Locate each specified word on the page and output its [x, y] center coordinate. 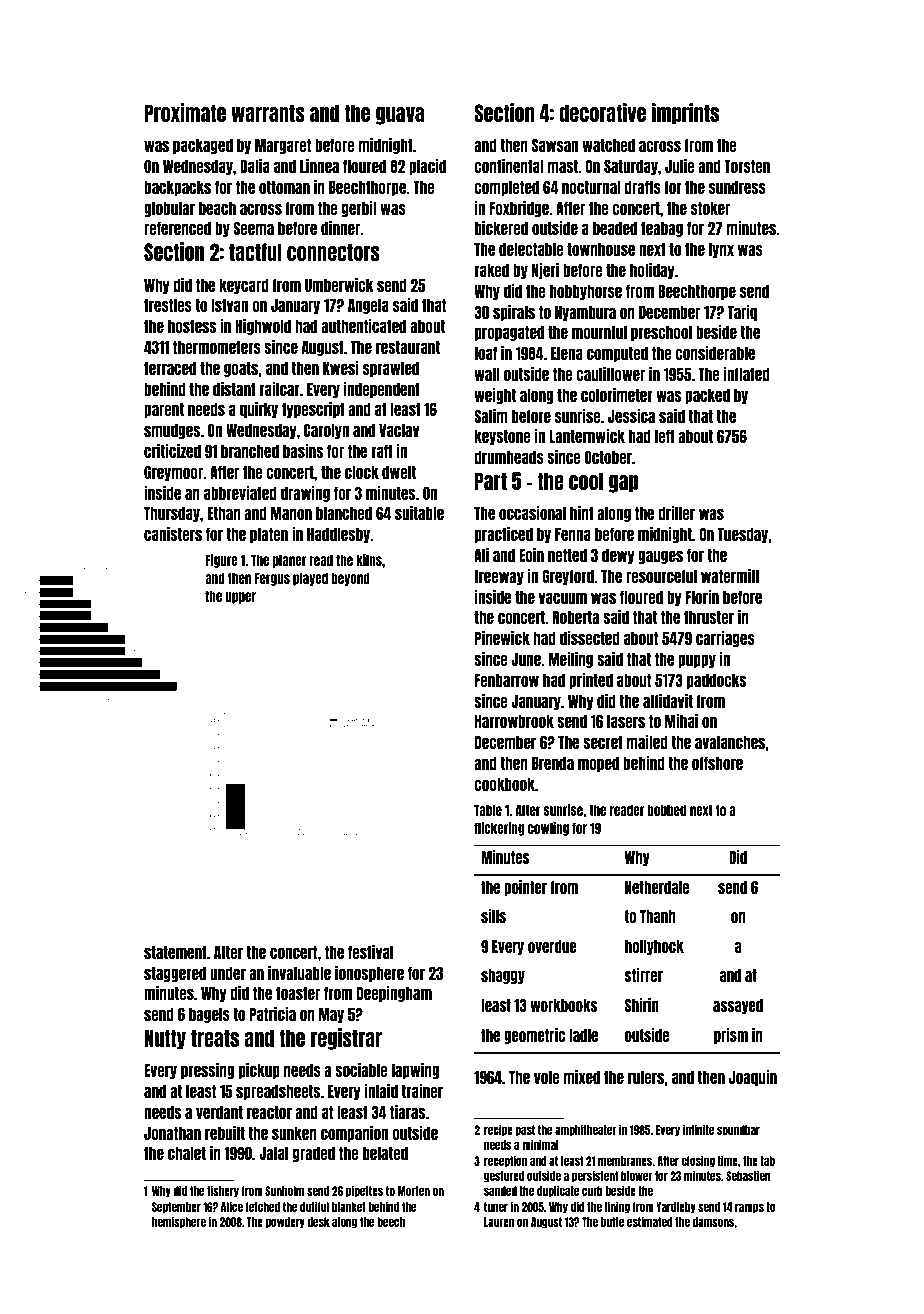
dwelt [399, 472]
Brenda [553, 763]
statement [175, 952]
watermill [730, 576]
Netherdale [657, 887]
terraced [170, 368]
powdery [285, 1223]
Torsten [747, 166]
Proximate [185, 112]
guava [400, 116]
